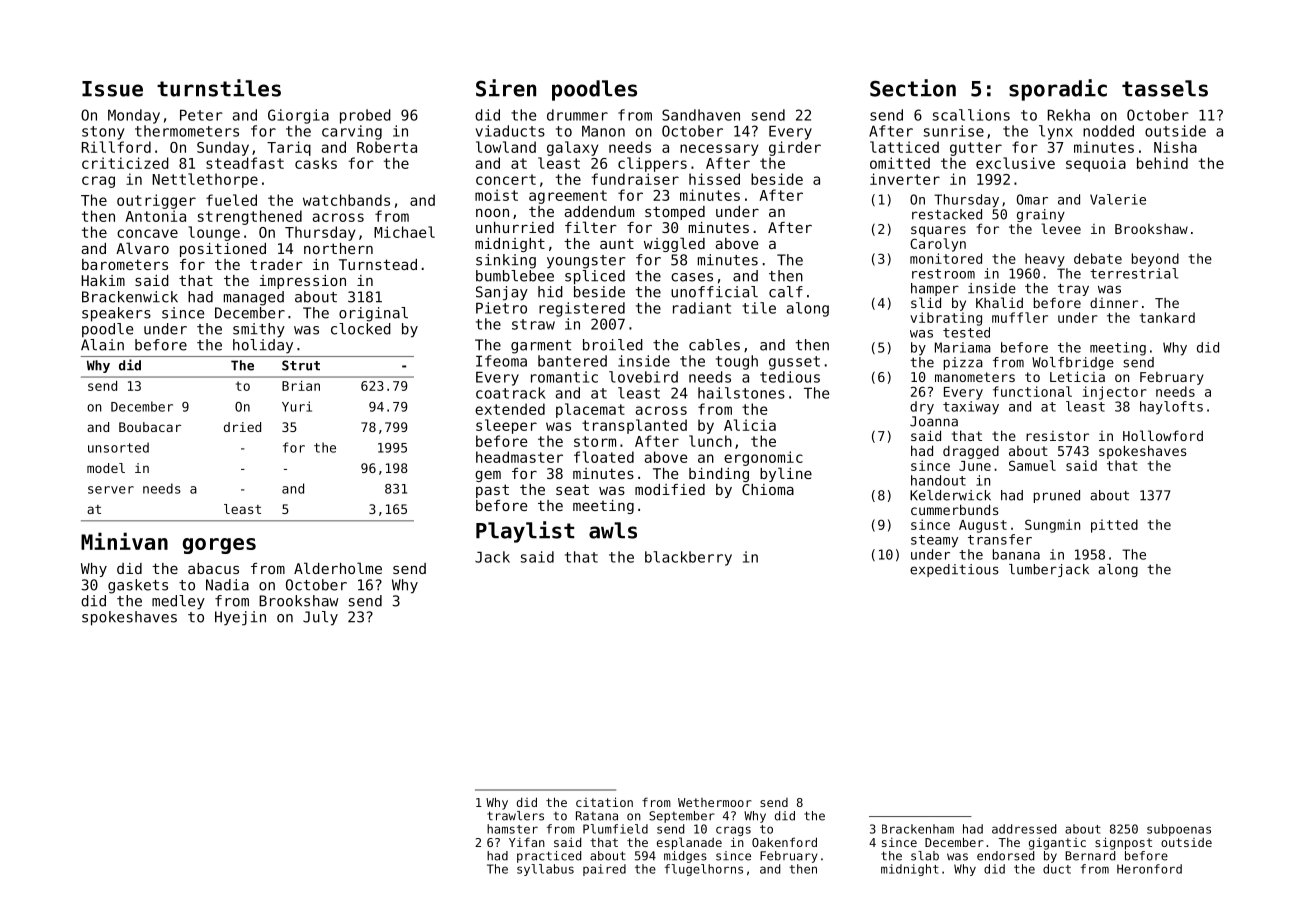  Describe the element at coordinates (1175, 147) in the document. I see `Nisha` at that location.
